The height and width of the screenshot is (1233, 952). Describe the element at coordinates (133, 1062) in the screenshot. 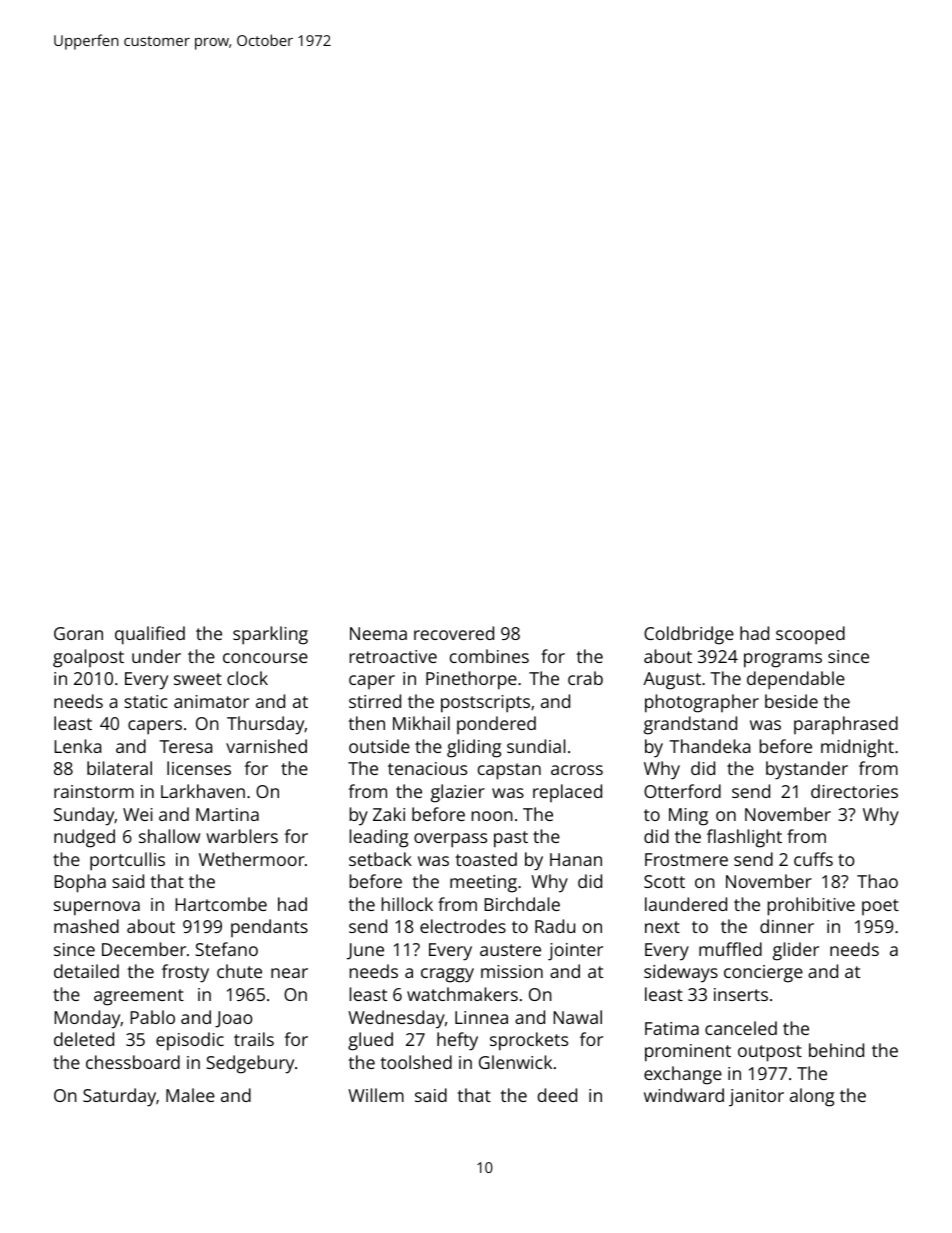

I see `chessboard` at that location.
